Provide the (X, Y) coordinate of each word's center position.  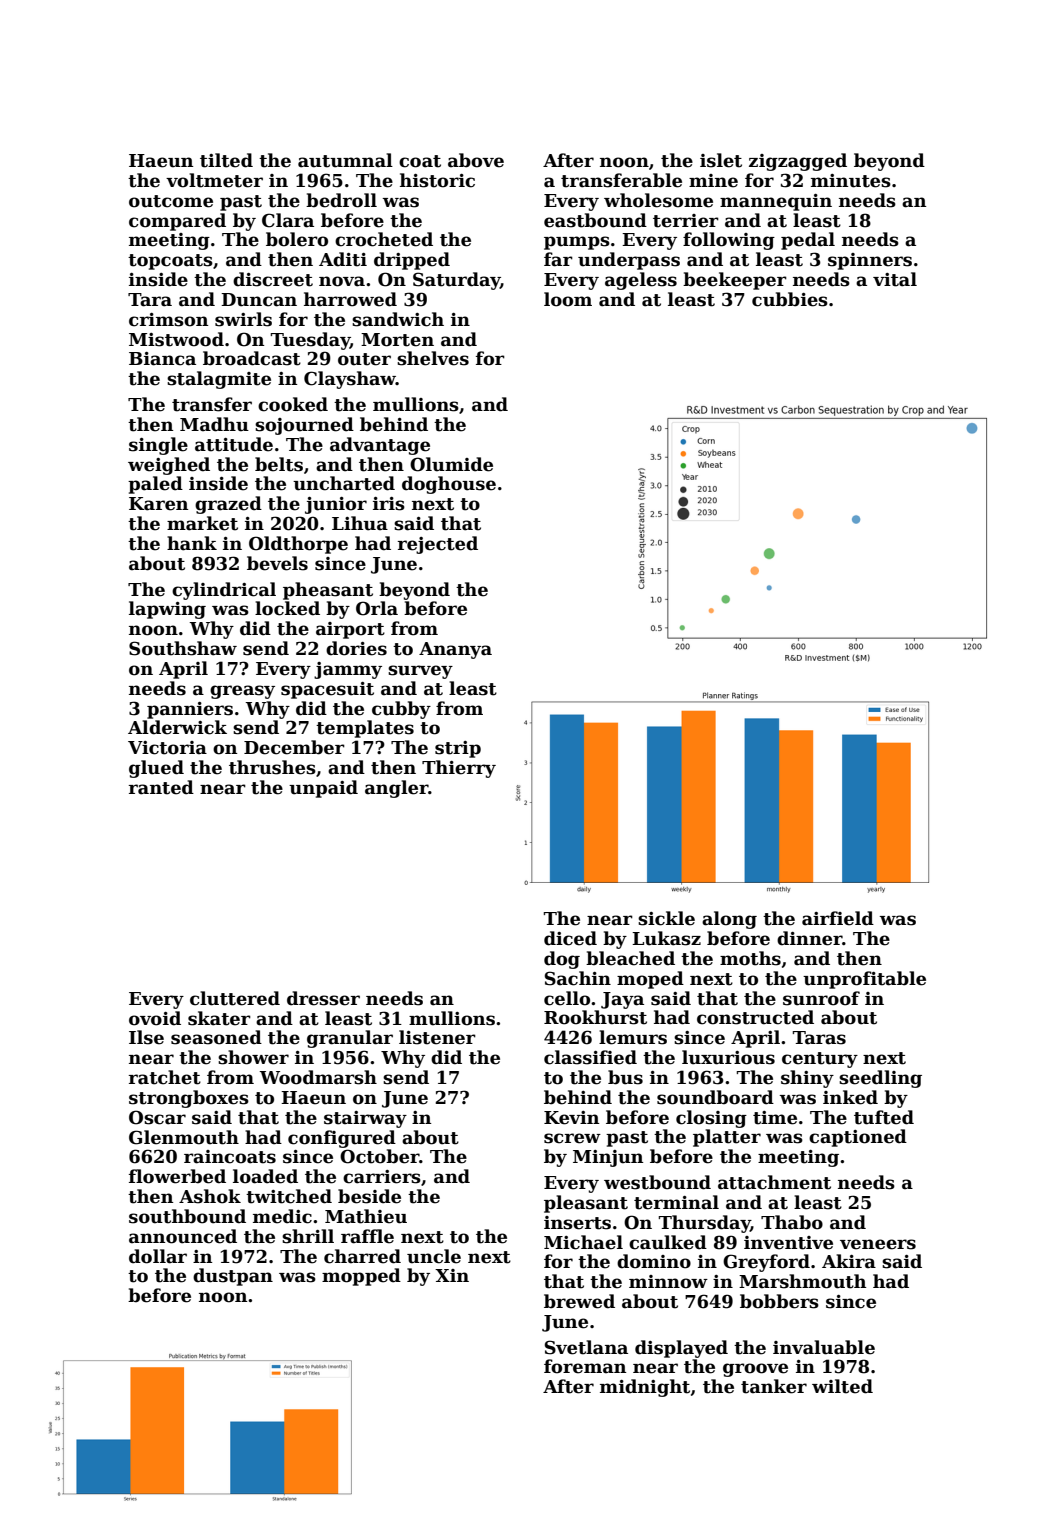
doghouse (449, 485)
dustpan (233, 1277)
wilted (842, 1386)
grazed (228, 505)
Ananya (455, 650)
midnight (645, 1388)
